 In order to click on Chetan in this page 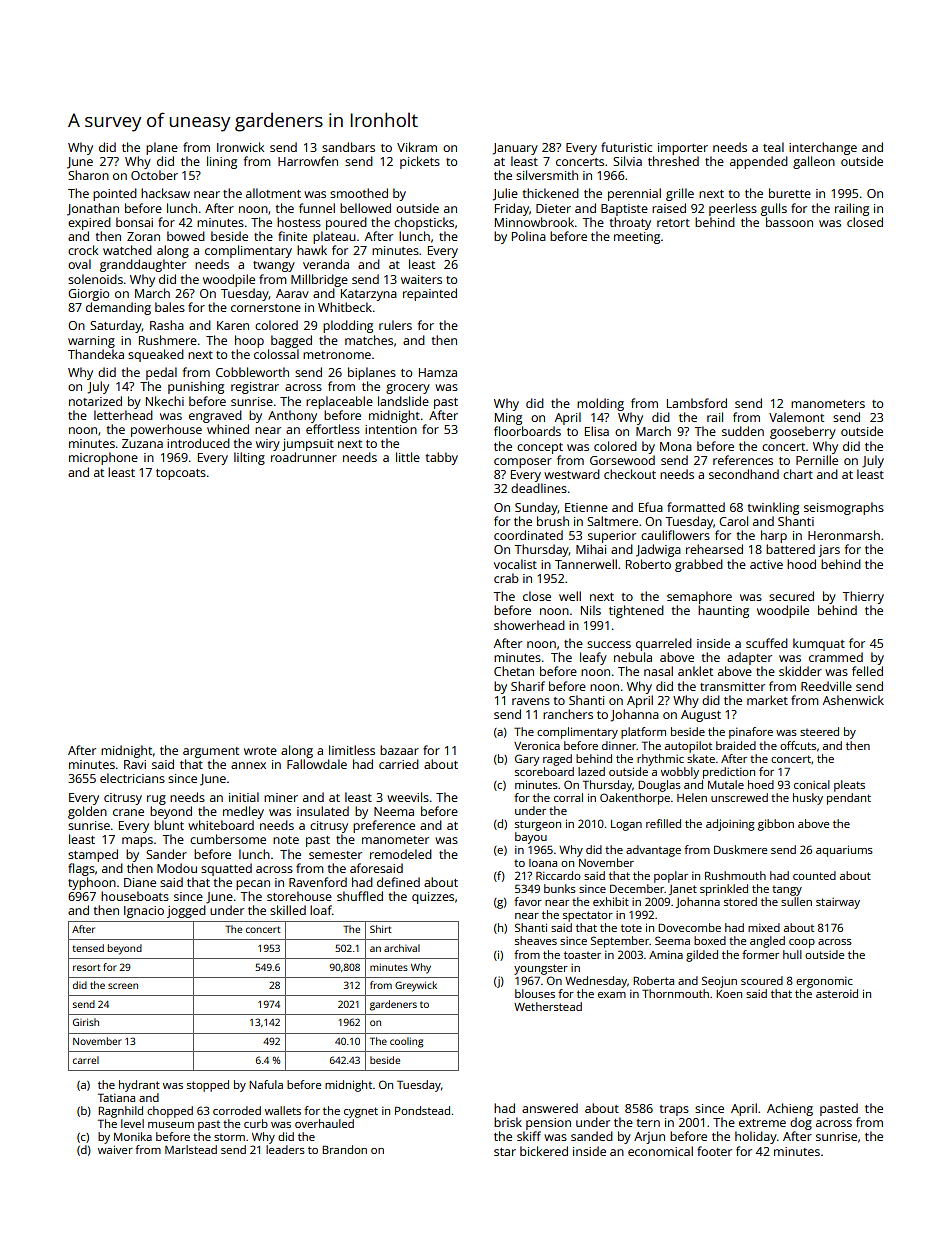, I will do `click(514, 671)`.
